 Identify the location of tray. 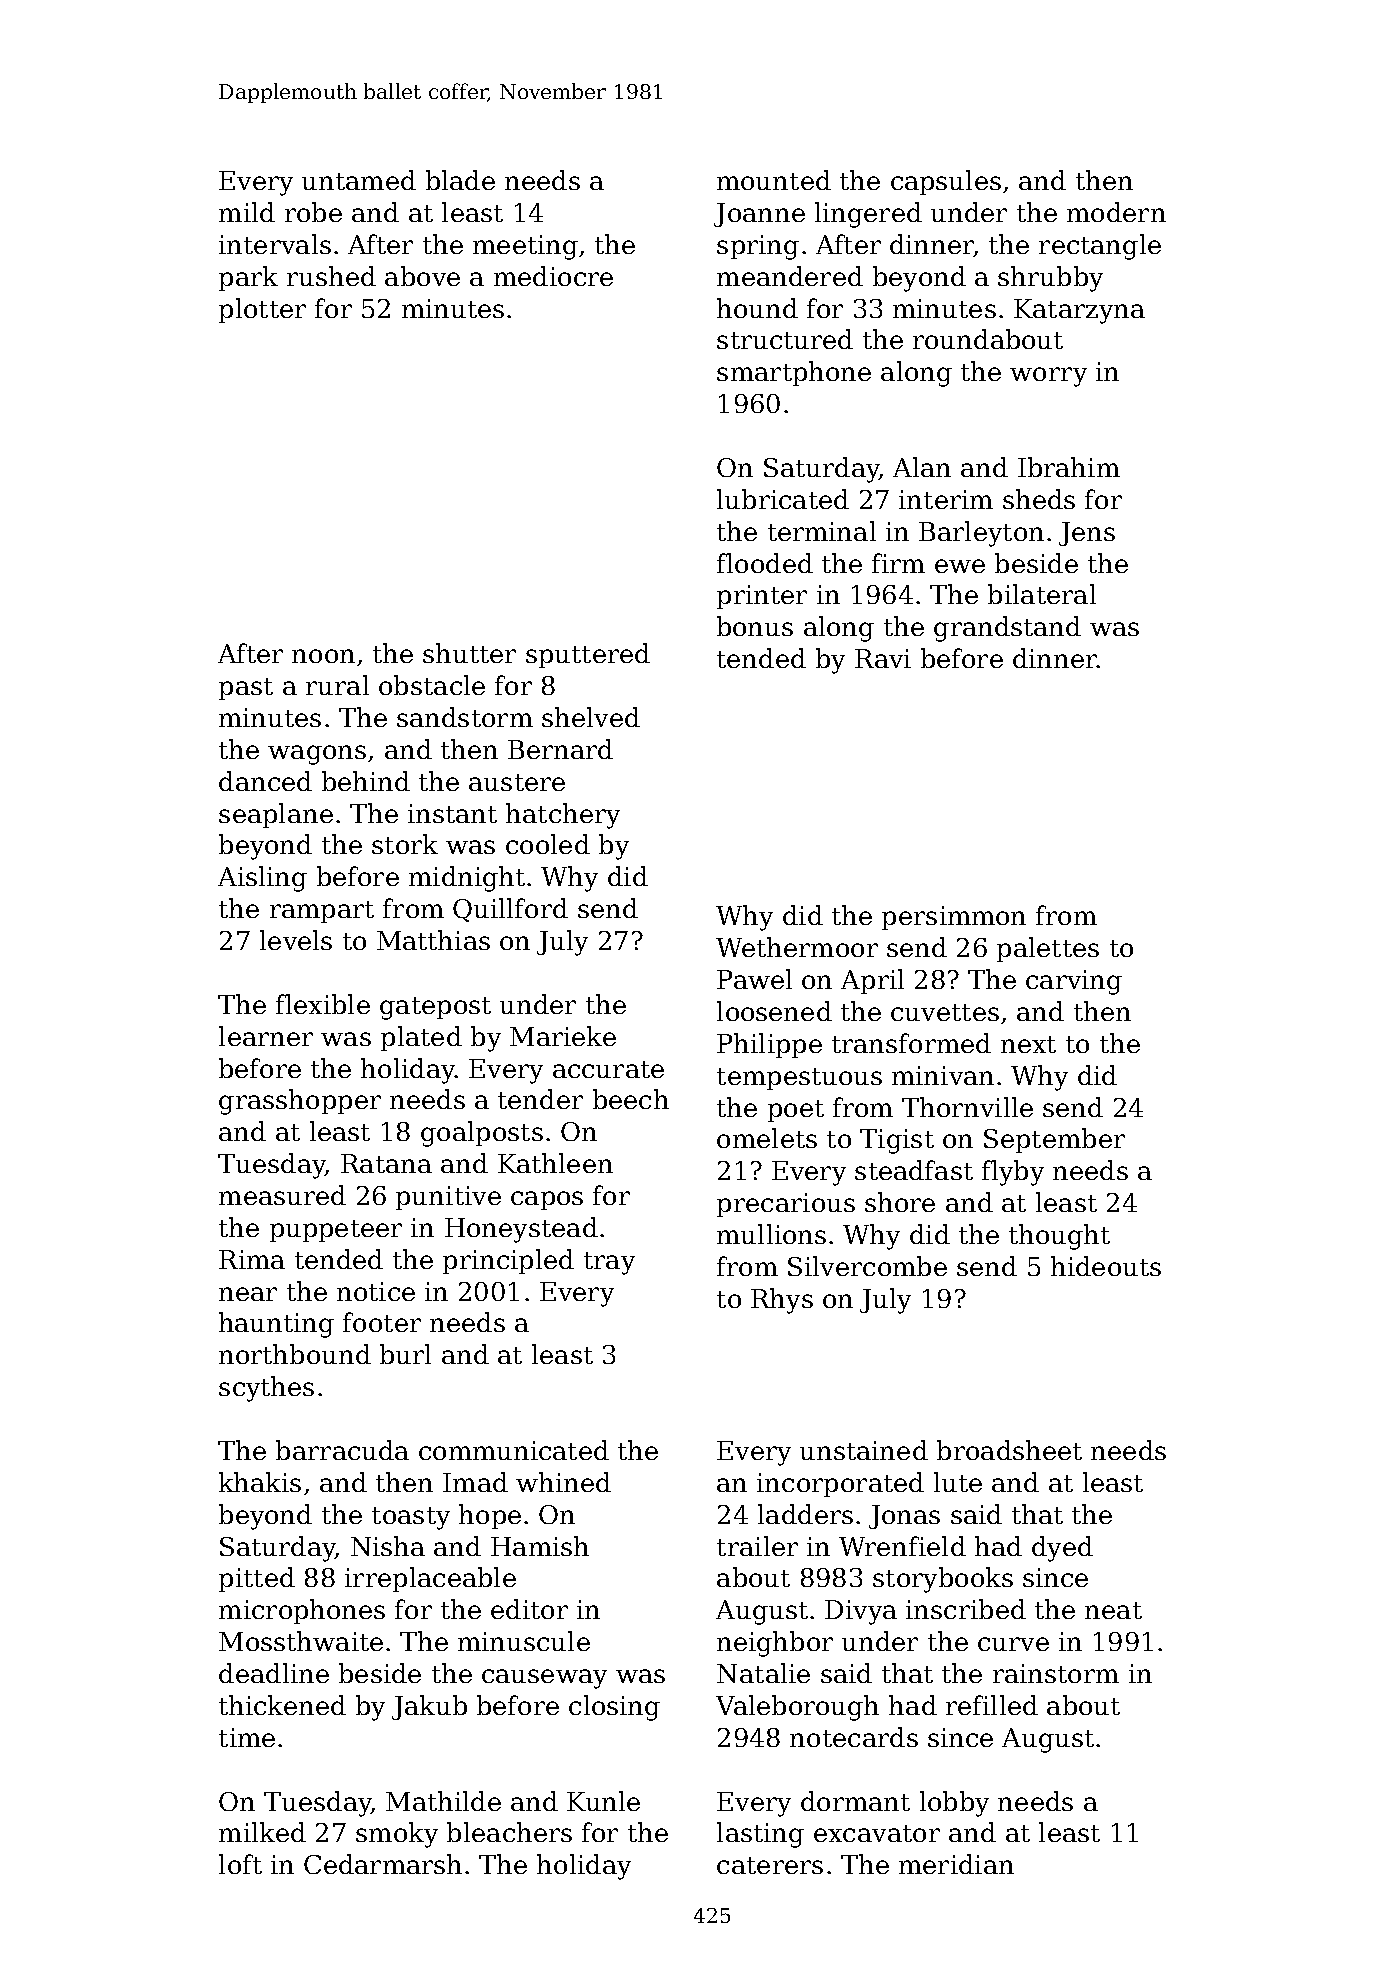
(609, 1263).
